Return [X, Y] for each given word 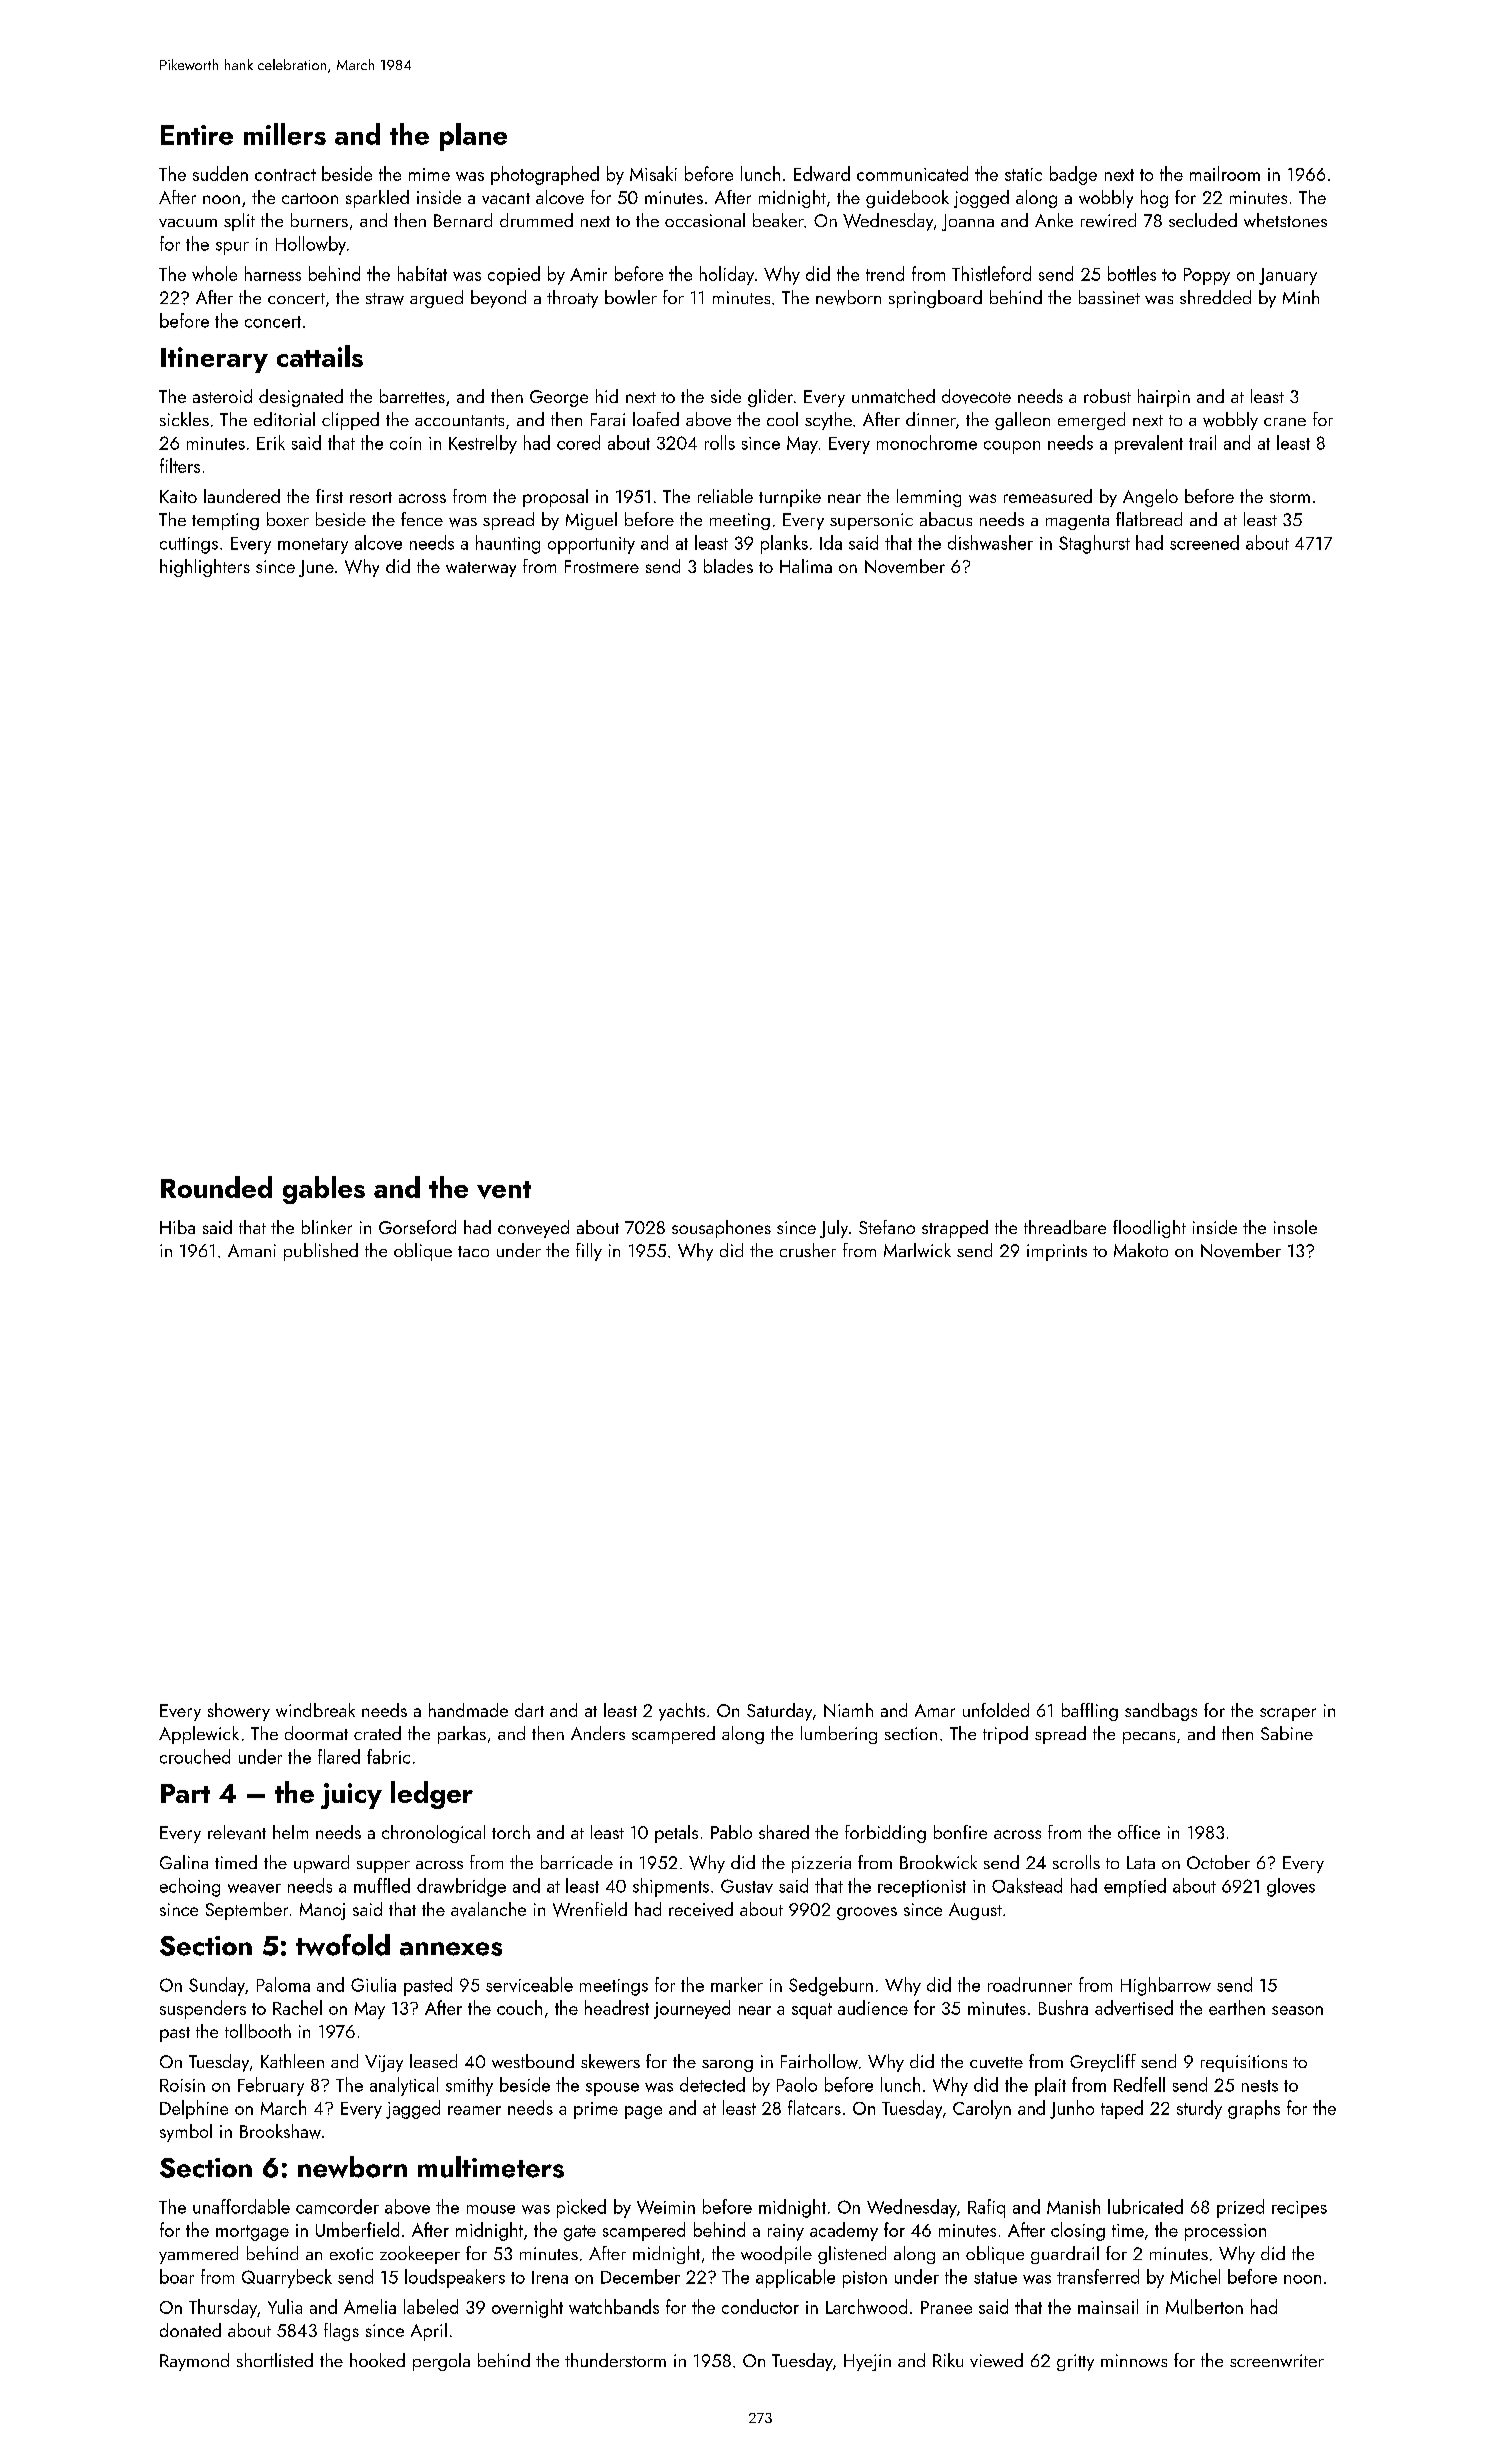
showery [239, 1712]
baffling [1090, 1712]
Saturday [779, 1712]
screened [1204, 542]
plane [473, 137]
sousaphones [721, 1229]
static [1023, 174]
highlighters [205, 568]
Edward [822, 173]
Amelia [370, 2306]
